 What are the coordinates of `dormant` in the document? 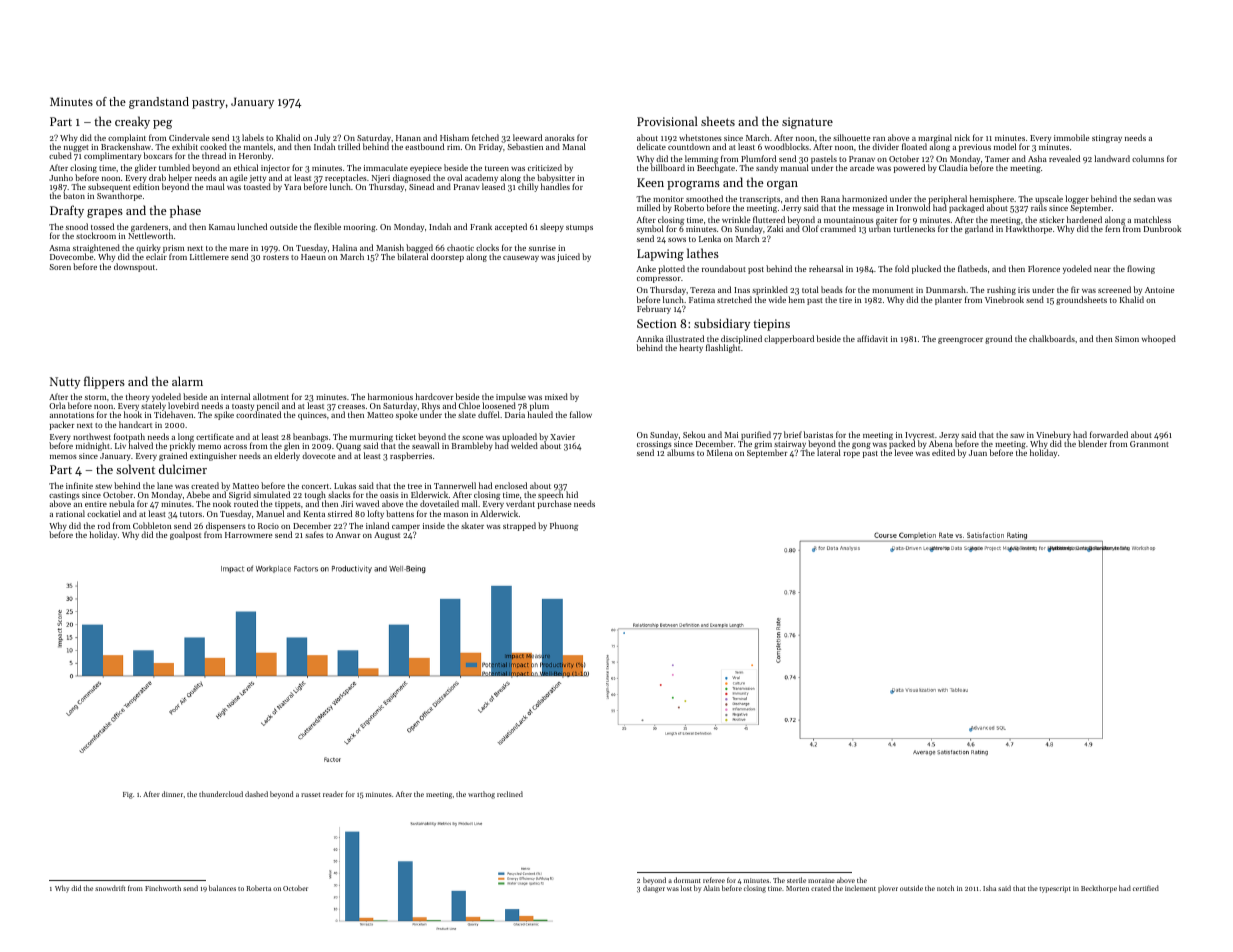 It's located at (687, 880).
